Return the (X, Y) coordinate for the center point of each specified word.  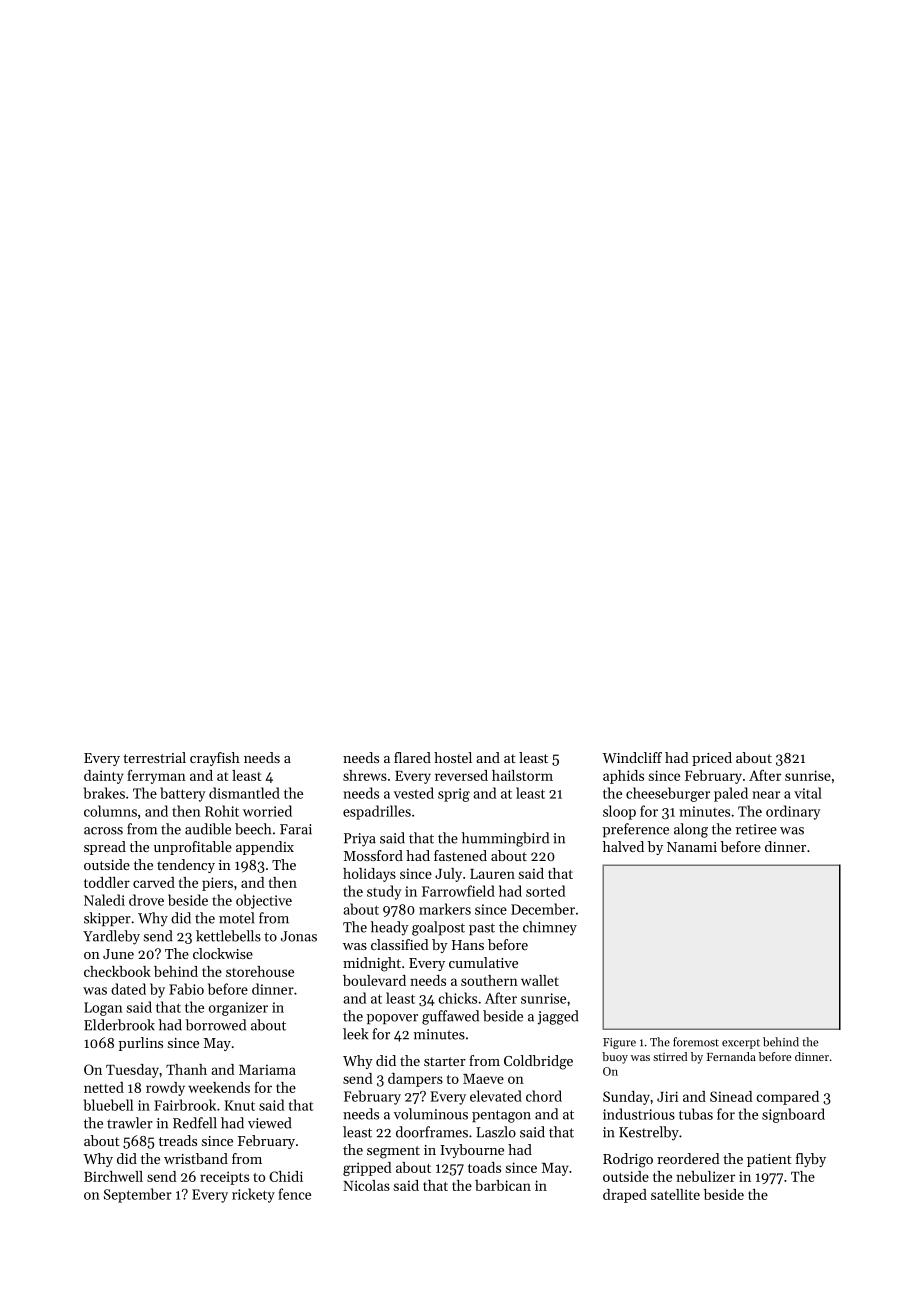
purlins (141, 1044)
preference (636, 830)
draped (625, 1196)
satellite (675, 1194)
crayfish (215, 759)
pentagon (501, 1116)
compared (787, 1098)
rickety (253, 1195)
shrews (365, 775)
